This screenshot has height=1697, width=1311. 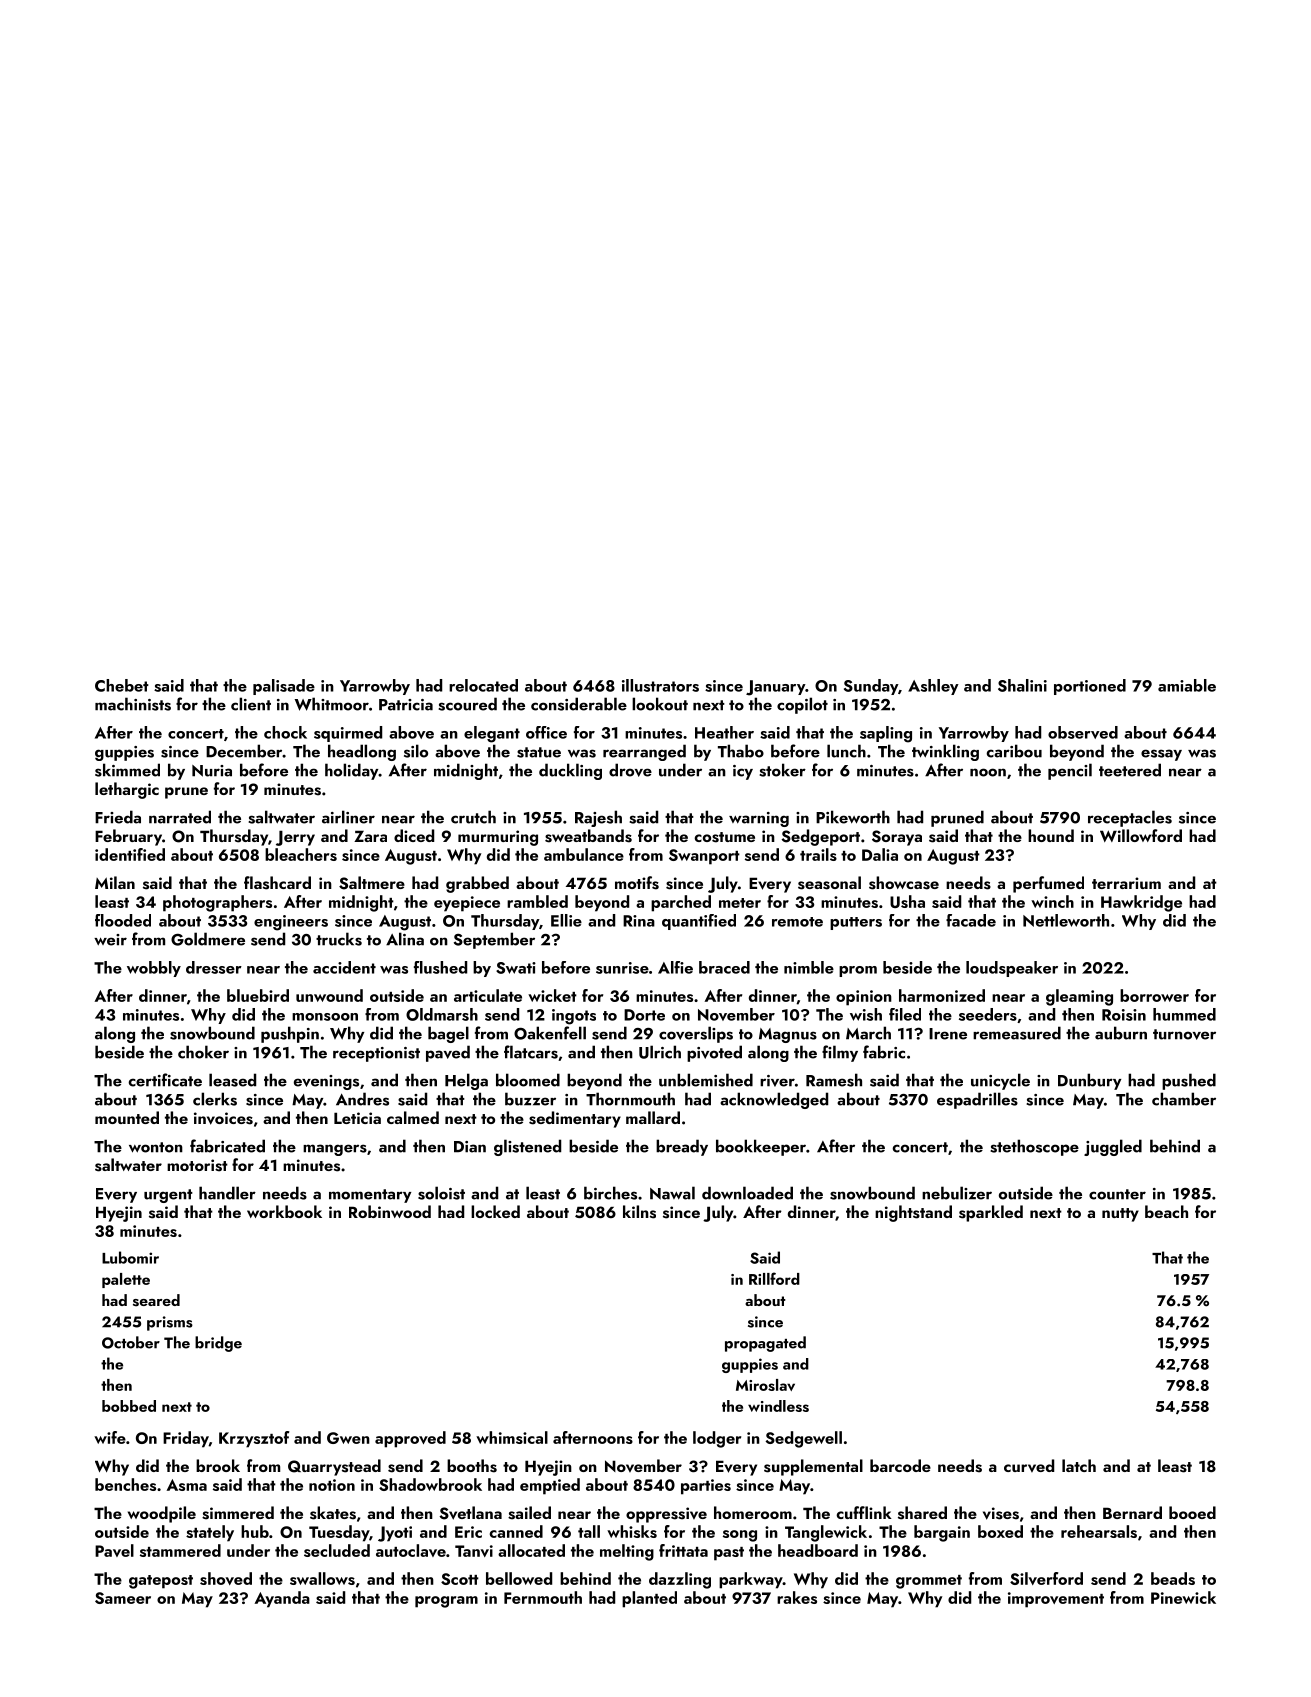 I want to click on January, so click(x=775, y=688).
